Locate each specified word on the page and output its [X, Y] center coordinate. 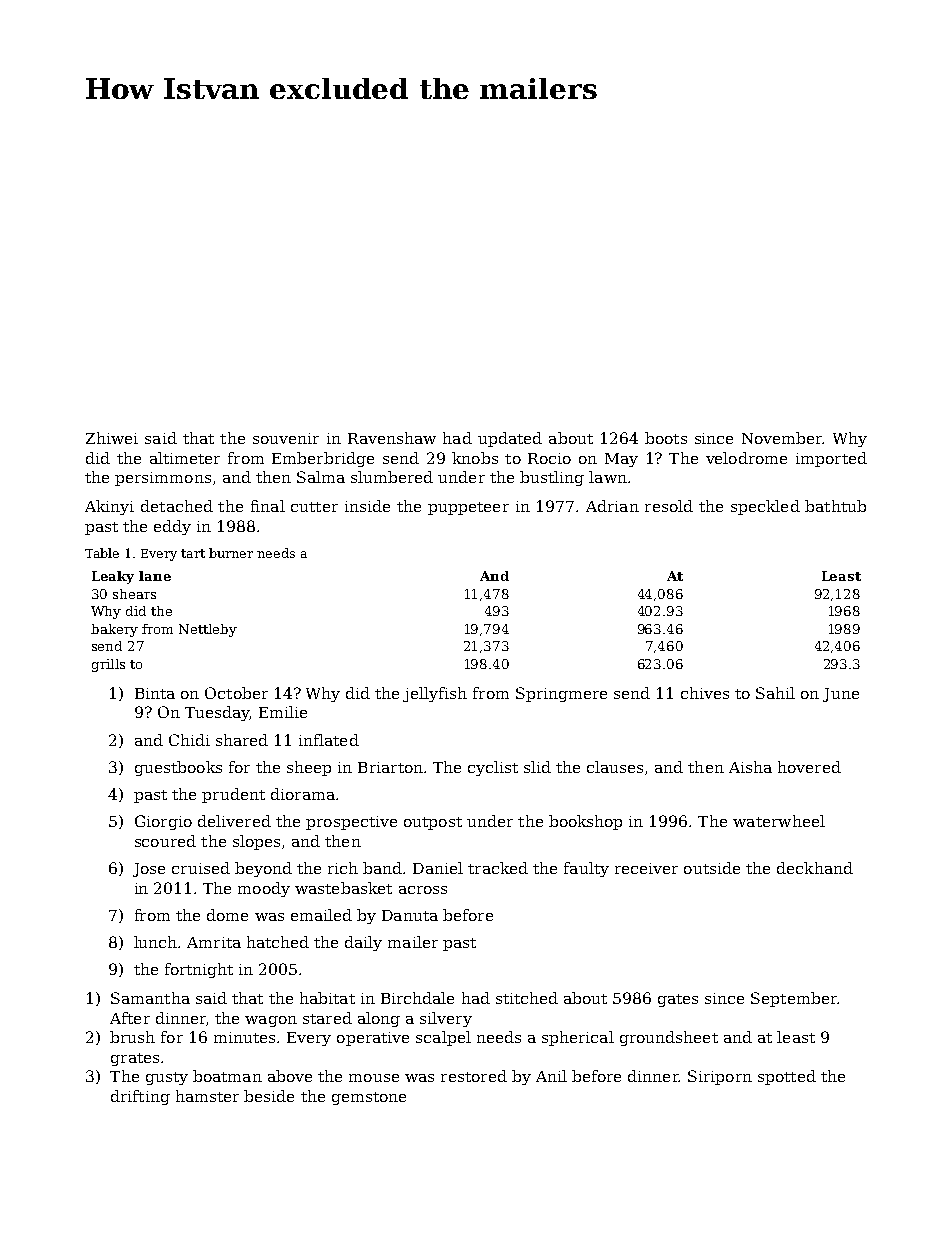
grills [108, 665]
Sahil [775, 693]
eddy [172, 527]
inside [367, 506]
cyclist [493, 768]
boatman [227, 1076]
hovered [809, 767]
